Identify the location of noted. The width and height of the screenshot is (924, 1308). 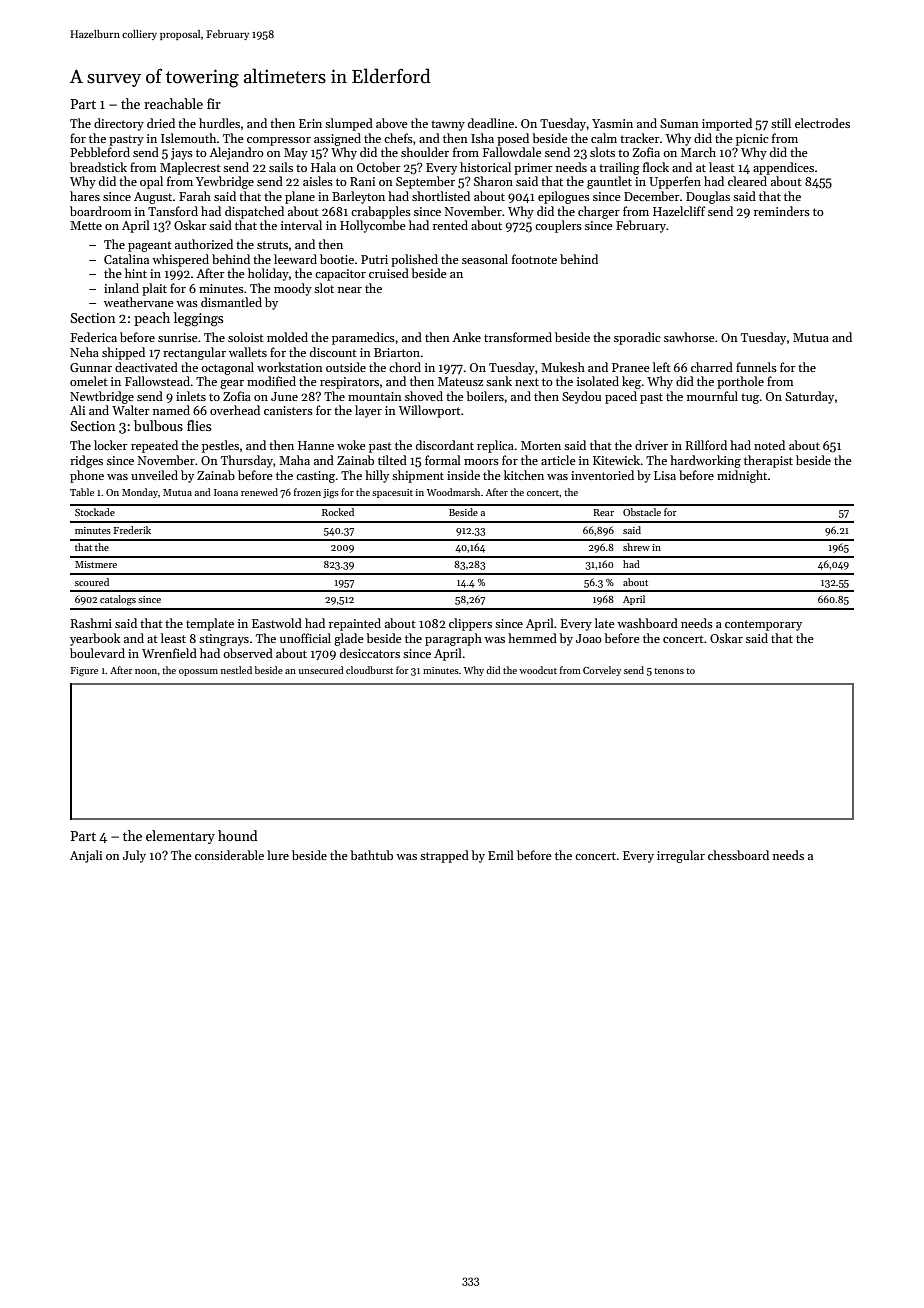
(769, 445).
